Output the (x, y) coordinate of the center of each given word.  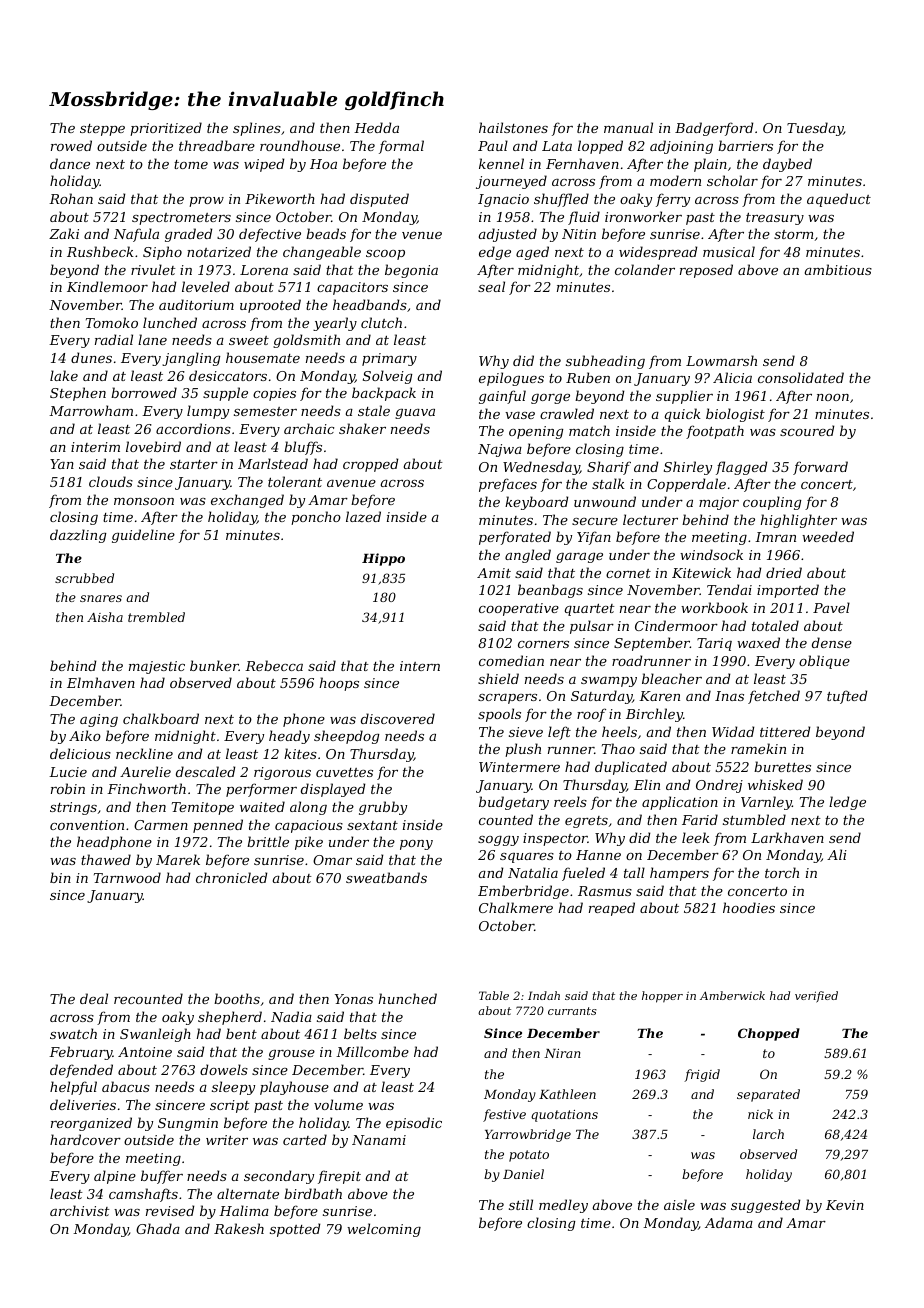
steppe (102, 130)
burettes (782, 766)
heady (289, 737)
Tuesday (815, 129)
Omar (332, 860)
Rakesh (239, 1228)
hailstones (513, 127)
